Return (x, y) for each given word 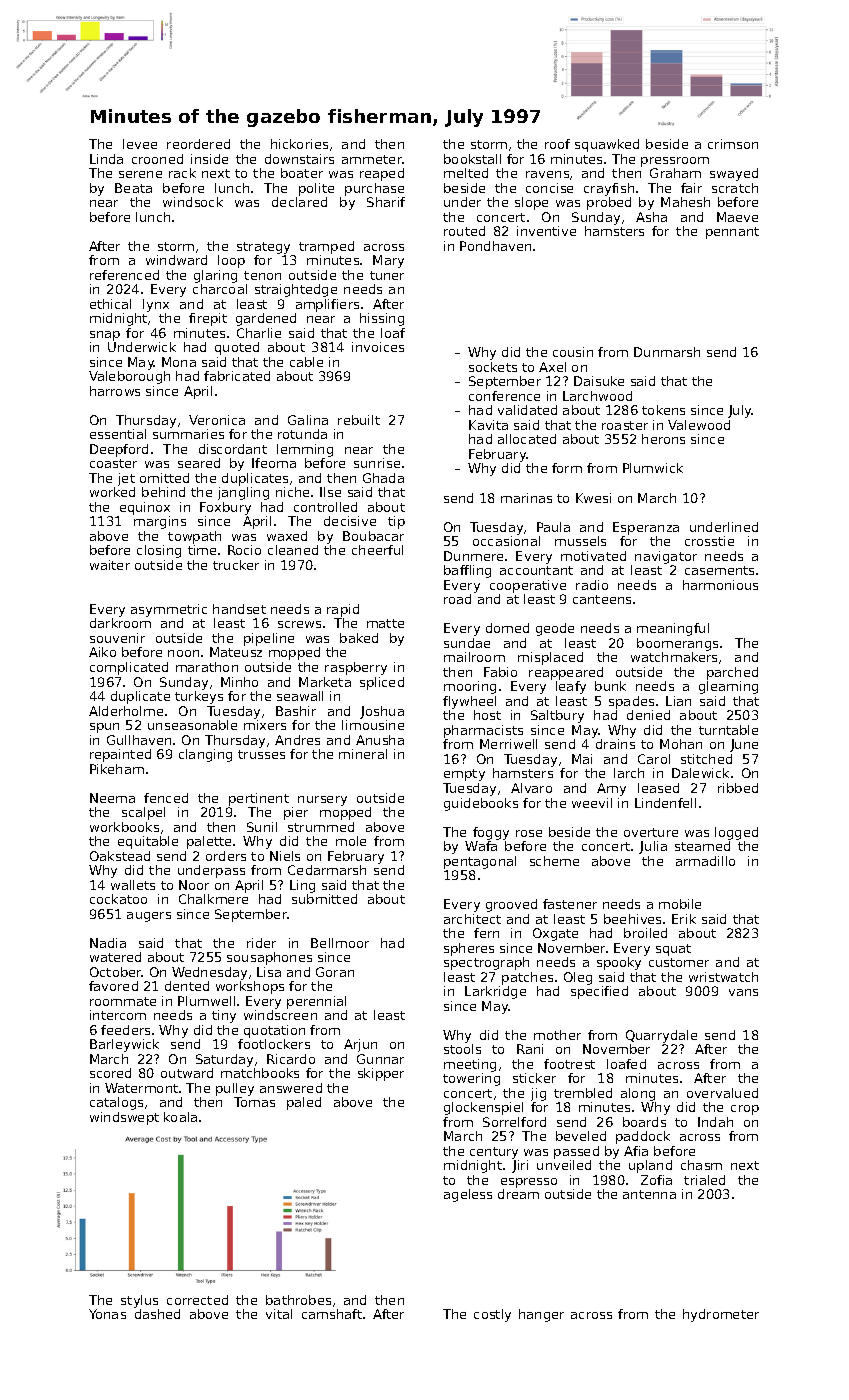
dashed (157, 1314)
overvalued (722, 1093)
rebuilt (359, 420)
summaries (188, 434)
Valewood (699, 425)
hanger (541, 1315)
